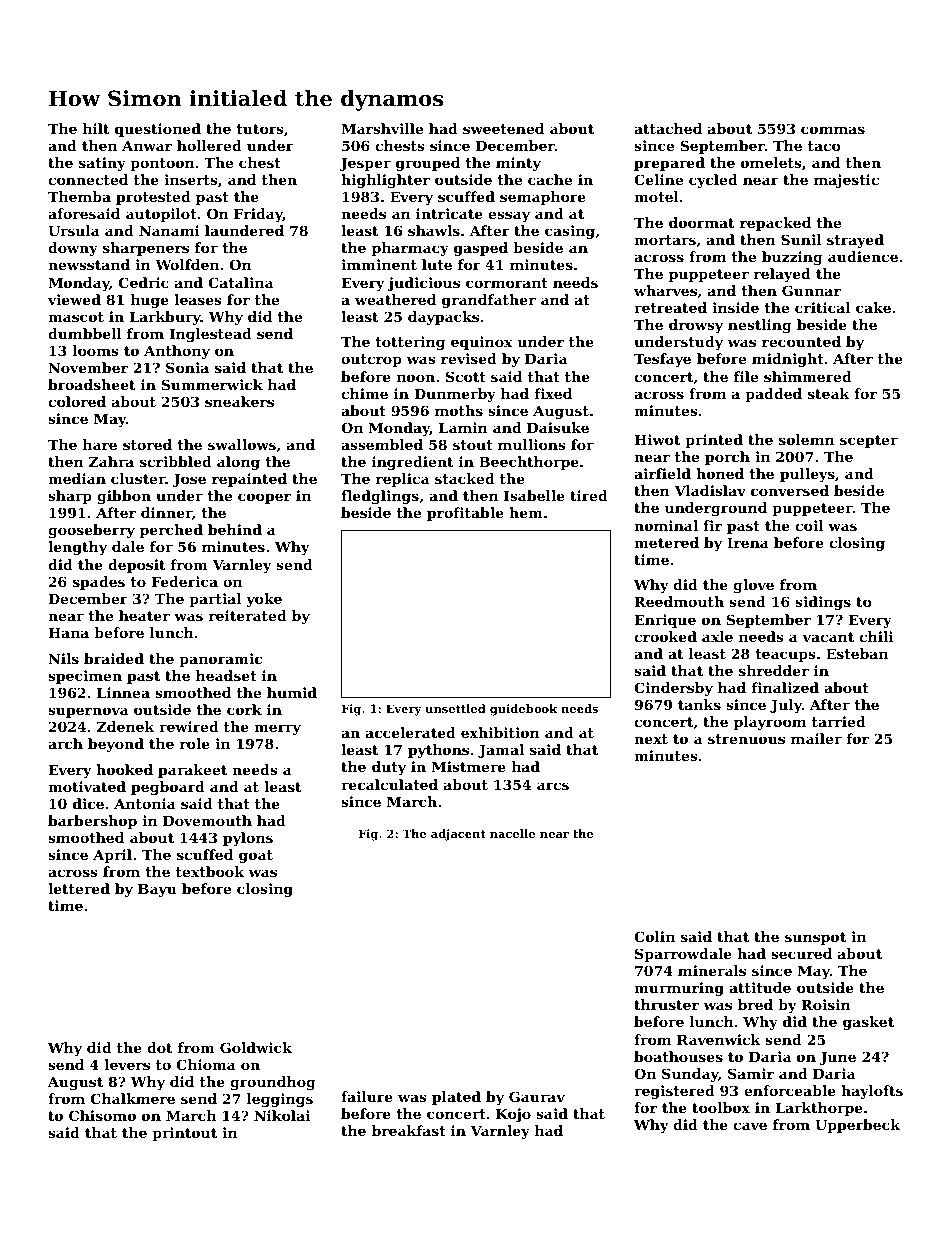 The image size is (952, 1233). What do you see at coordinates (872, 1092) in the page?
I see `haylofts` at bounding box center [872, 1092].
